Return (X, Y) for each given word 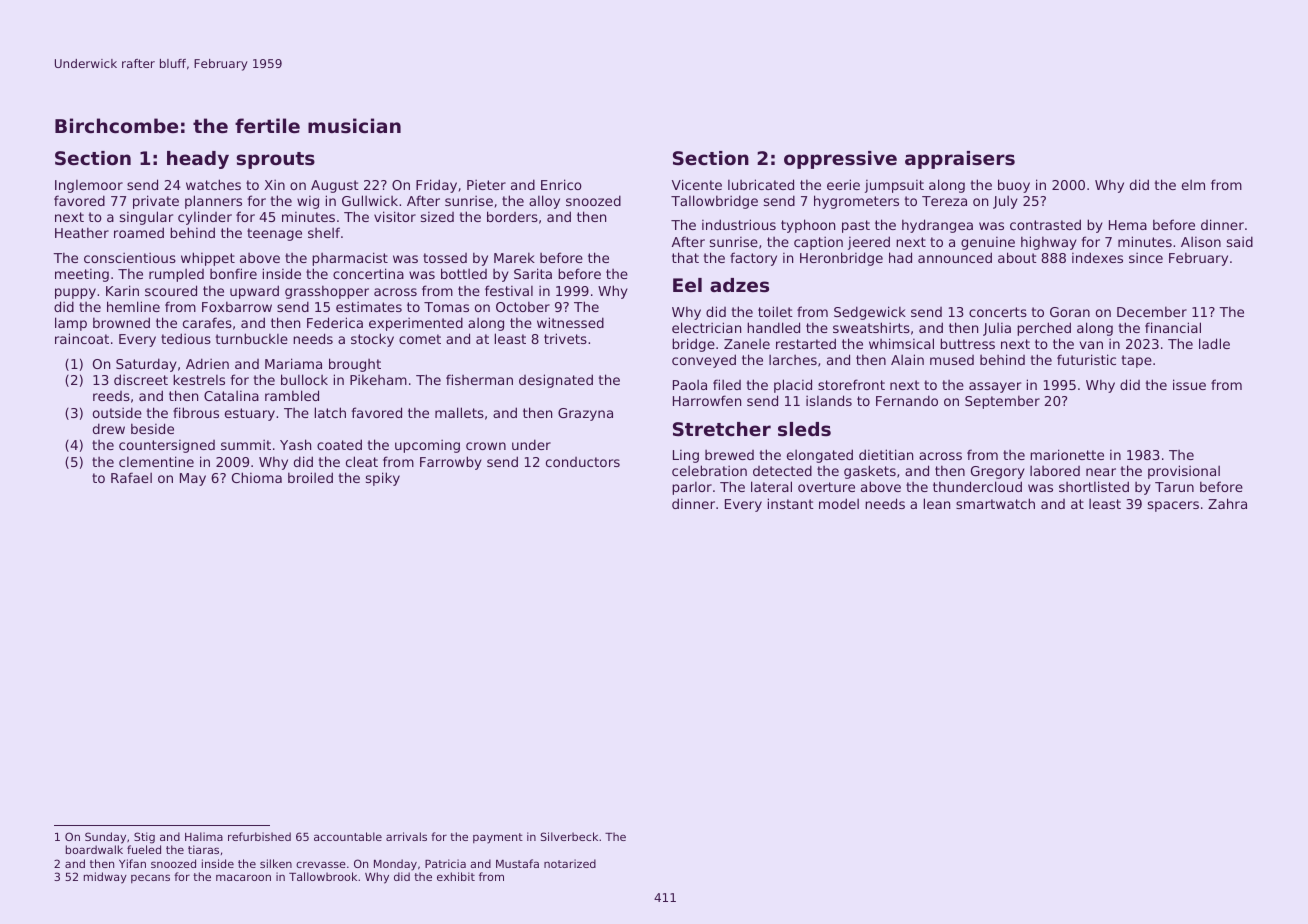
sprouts (275, 160)
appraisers (960, 160)
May (193, 479)
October (523, 306)
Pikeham (378, 379)
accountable (348, 836)
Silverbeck (569, 836)
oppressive (840, 160)
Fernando (907, 400)
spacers (1173, 506)
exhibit (456, 876)
